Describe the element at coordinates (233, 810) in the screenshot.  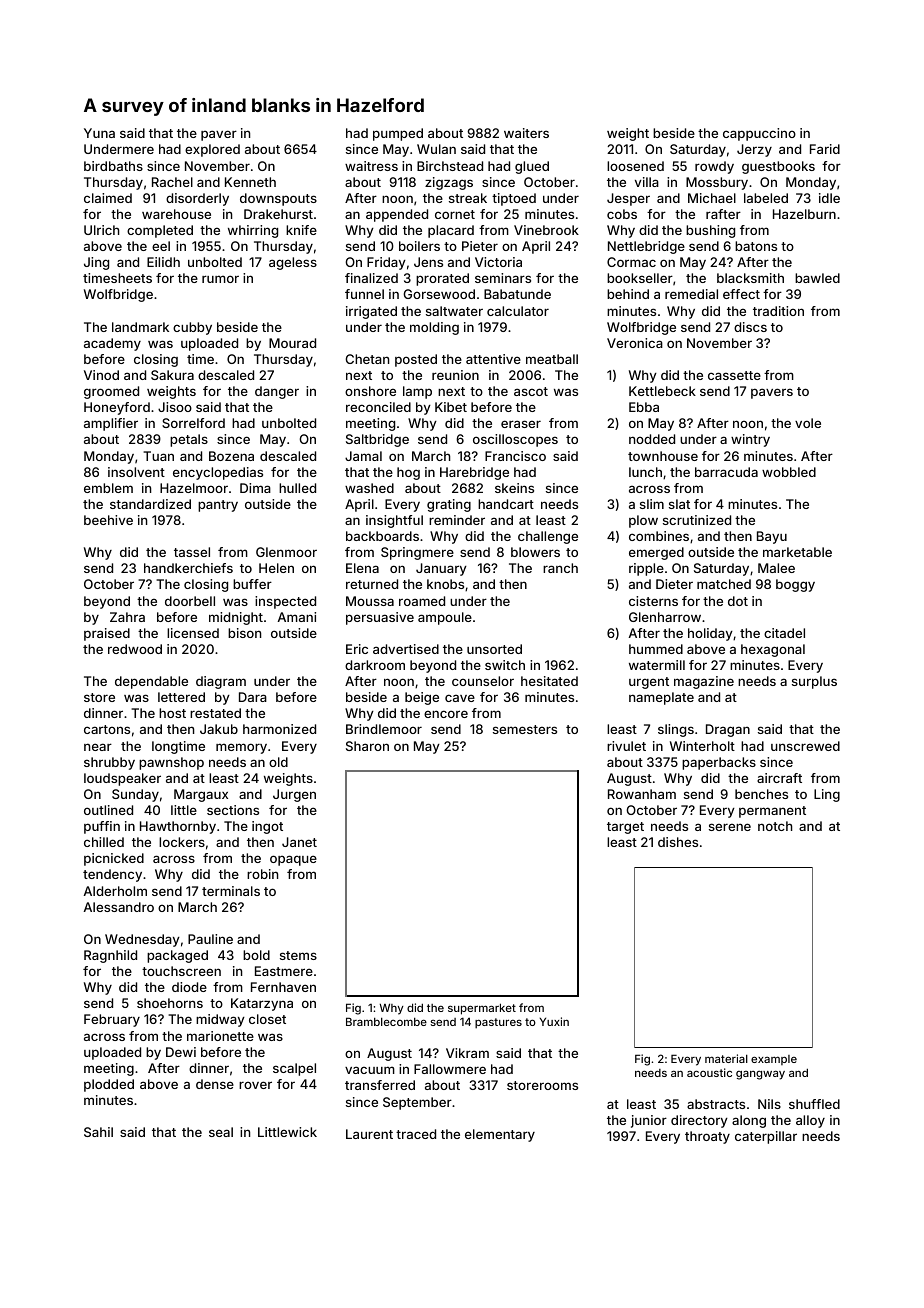
I see `sections` at that location.
